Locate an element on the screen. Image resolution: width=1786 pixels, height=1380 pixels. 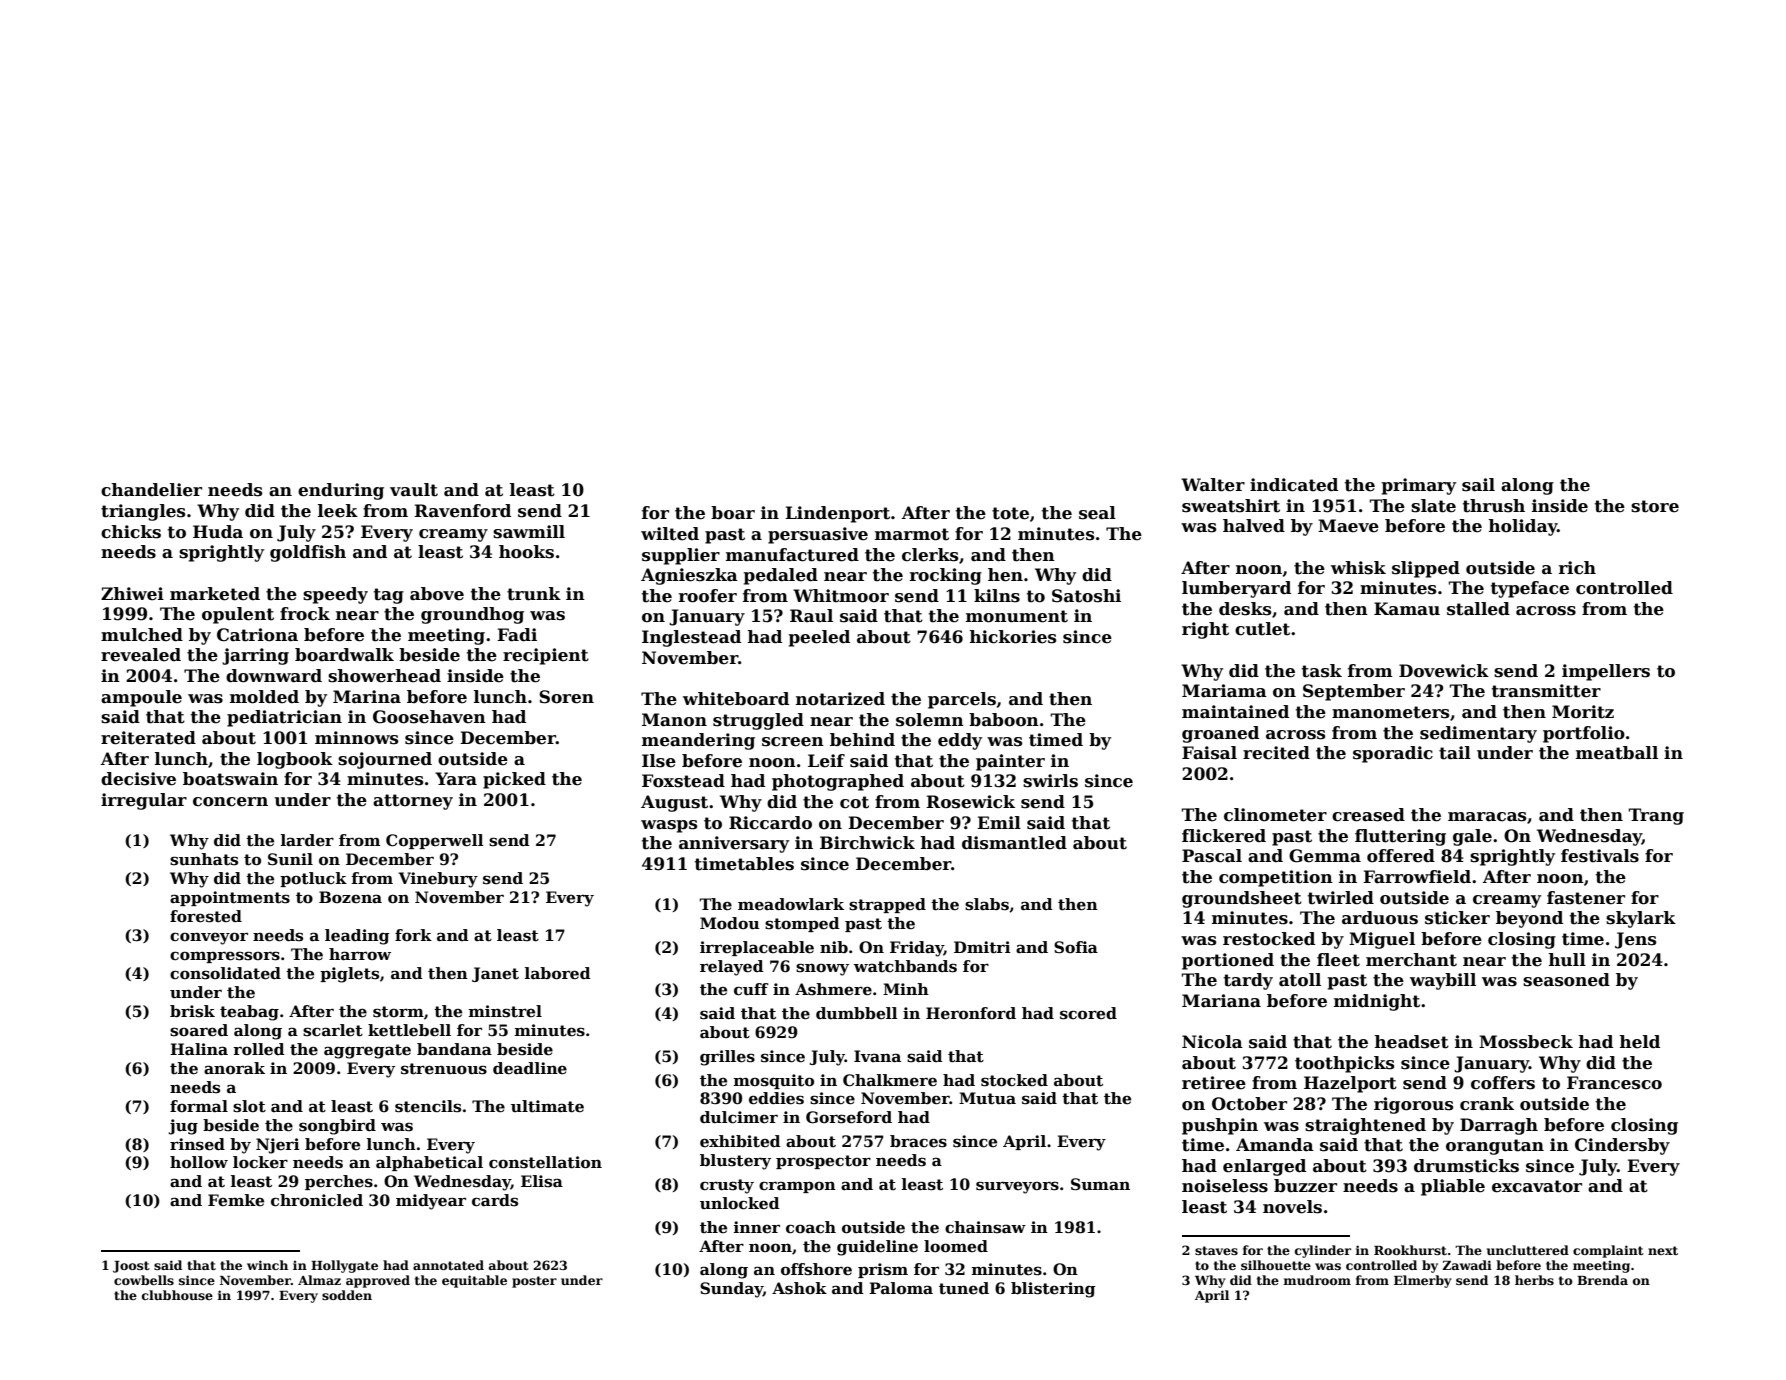
Elmerby is located at coordinates (1423, 1281).
